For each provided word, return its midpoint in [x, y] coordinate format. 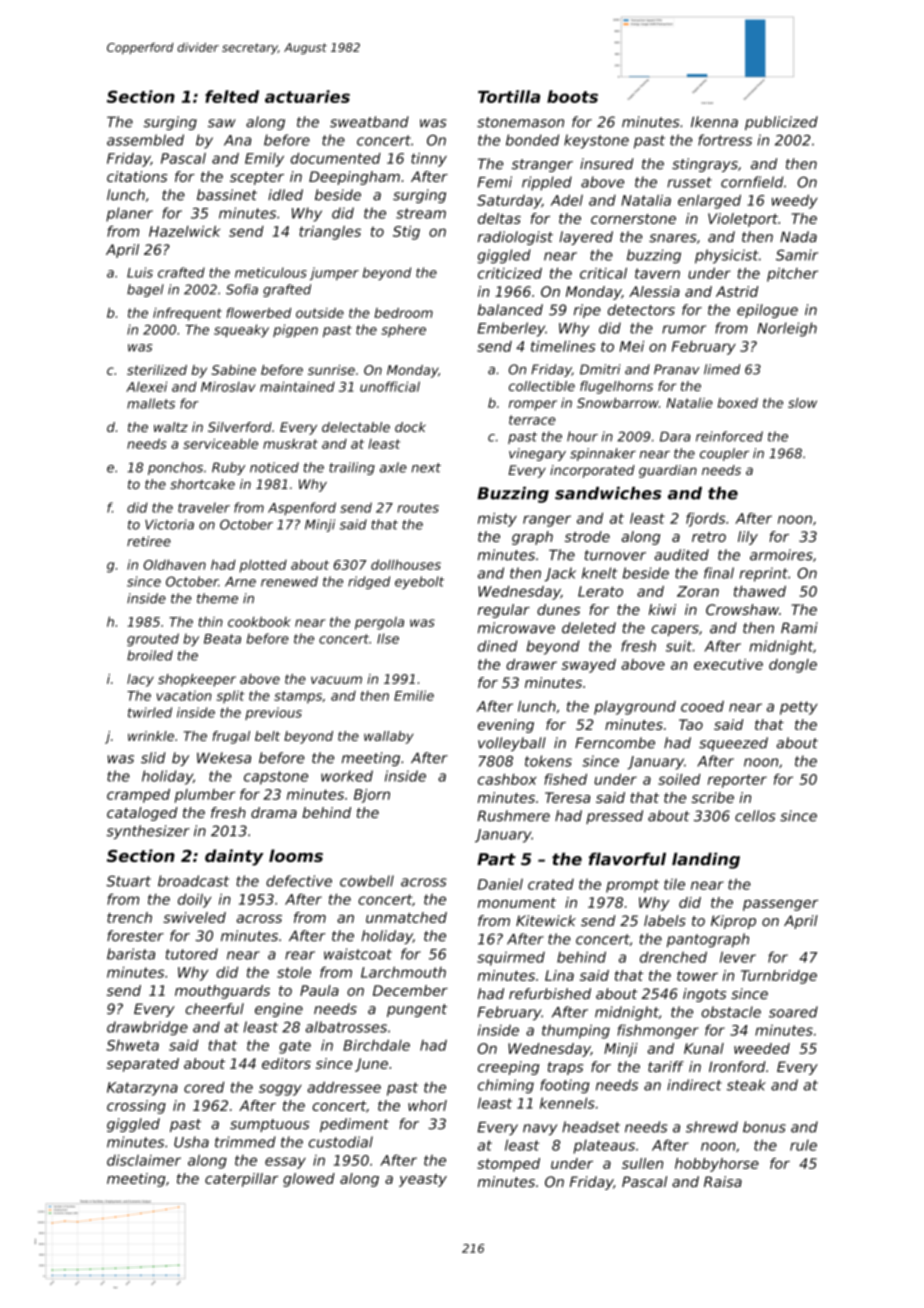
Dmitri [600, 369]
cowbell [367, 881]
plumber [205, 796]
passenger [780, 905]
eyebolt [419, 582]
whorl [427, 1105]
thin [211, 622]
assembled [145, 140]
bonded [532, 140]
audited [681, 555]
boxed [737, 403]
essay [285, 1163]
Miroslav [228, 387]
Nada [798, 237]
